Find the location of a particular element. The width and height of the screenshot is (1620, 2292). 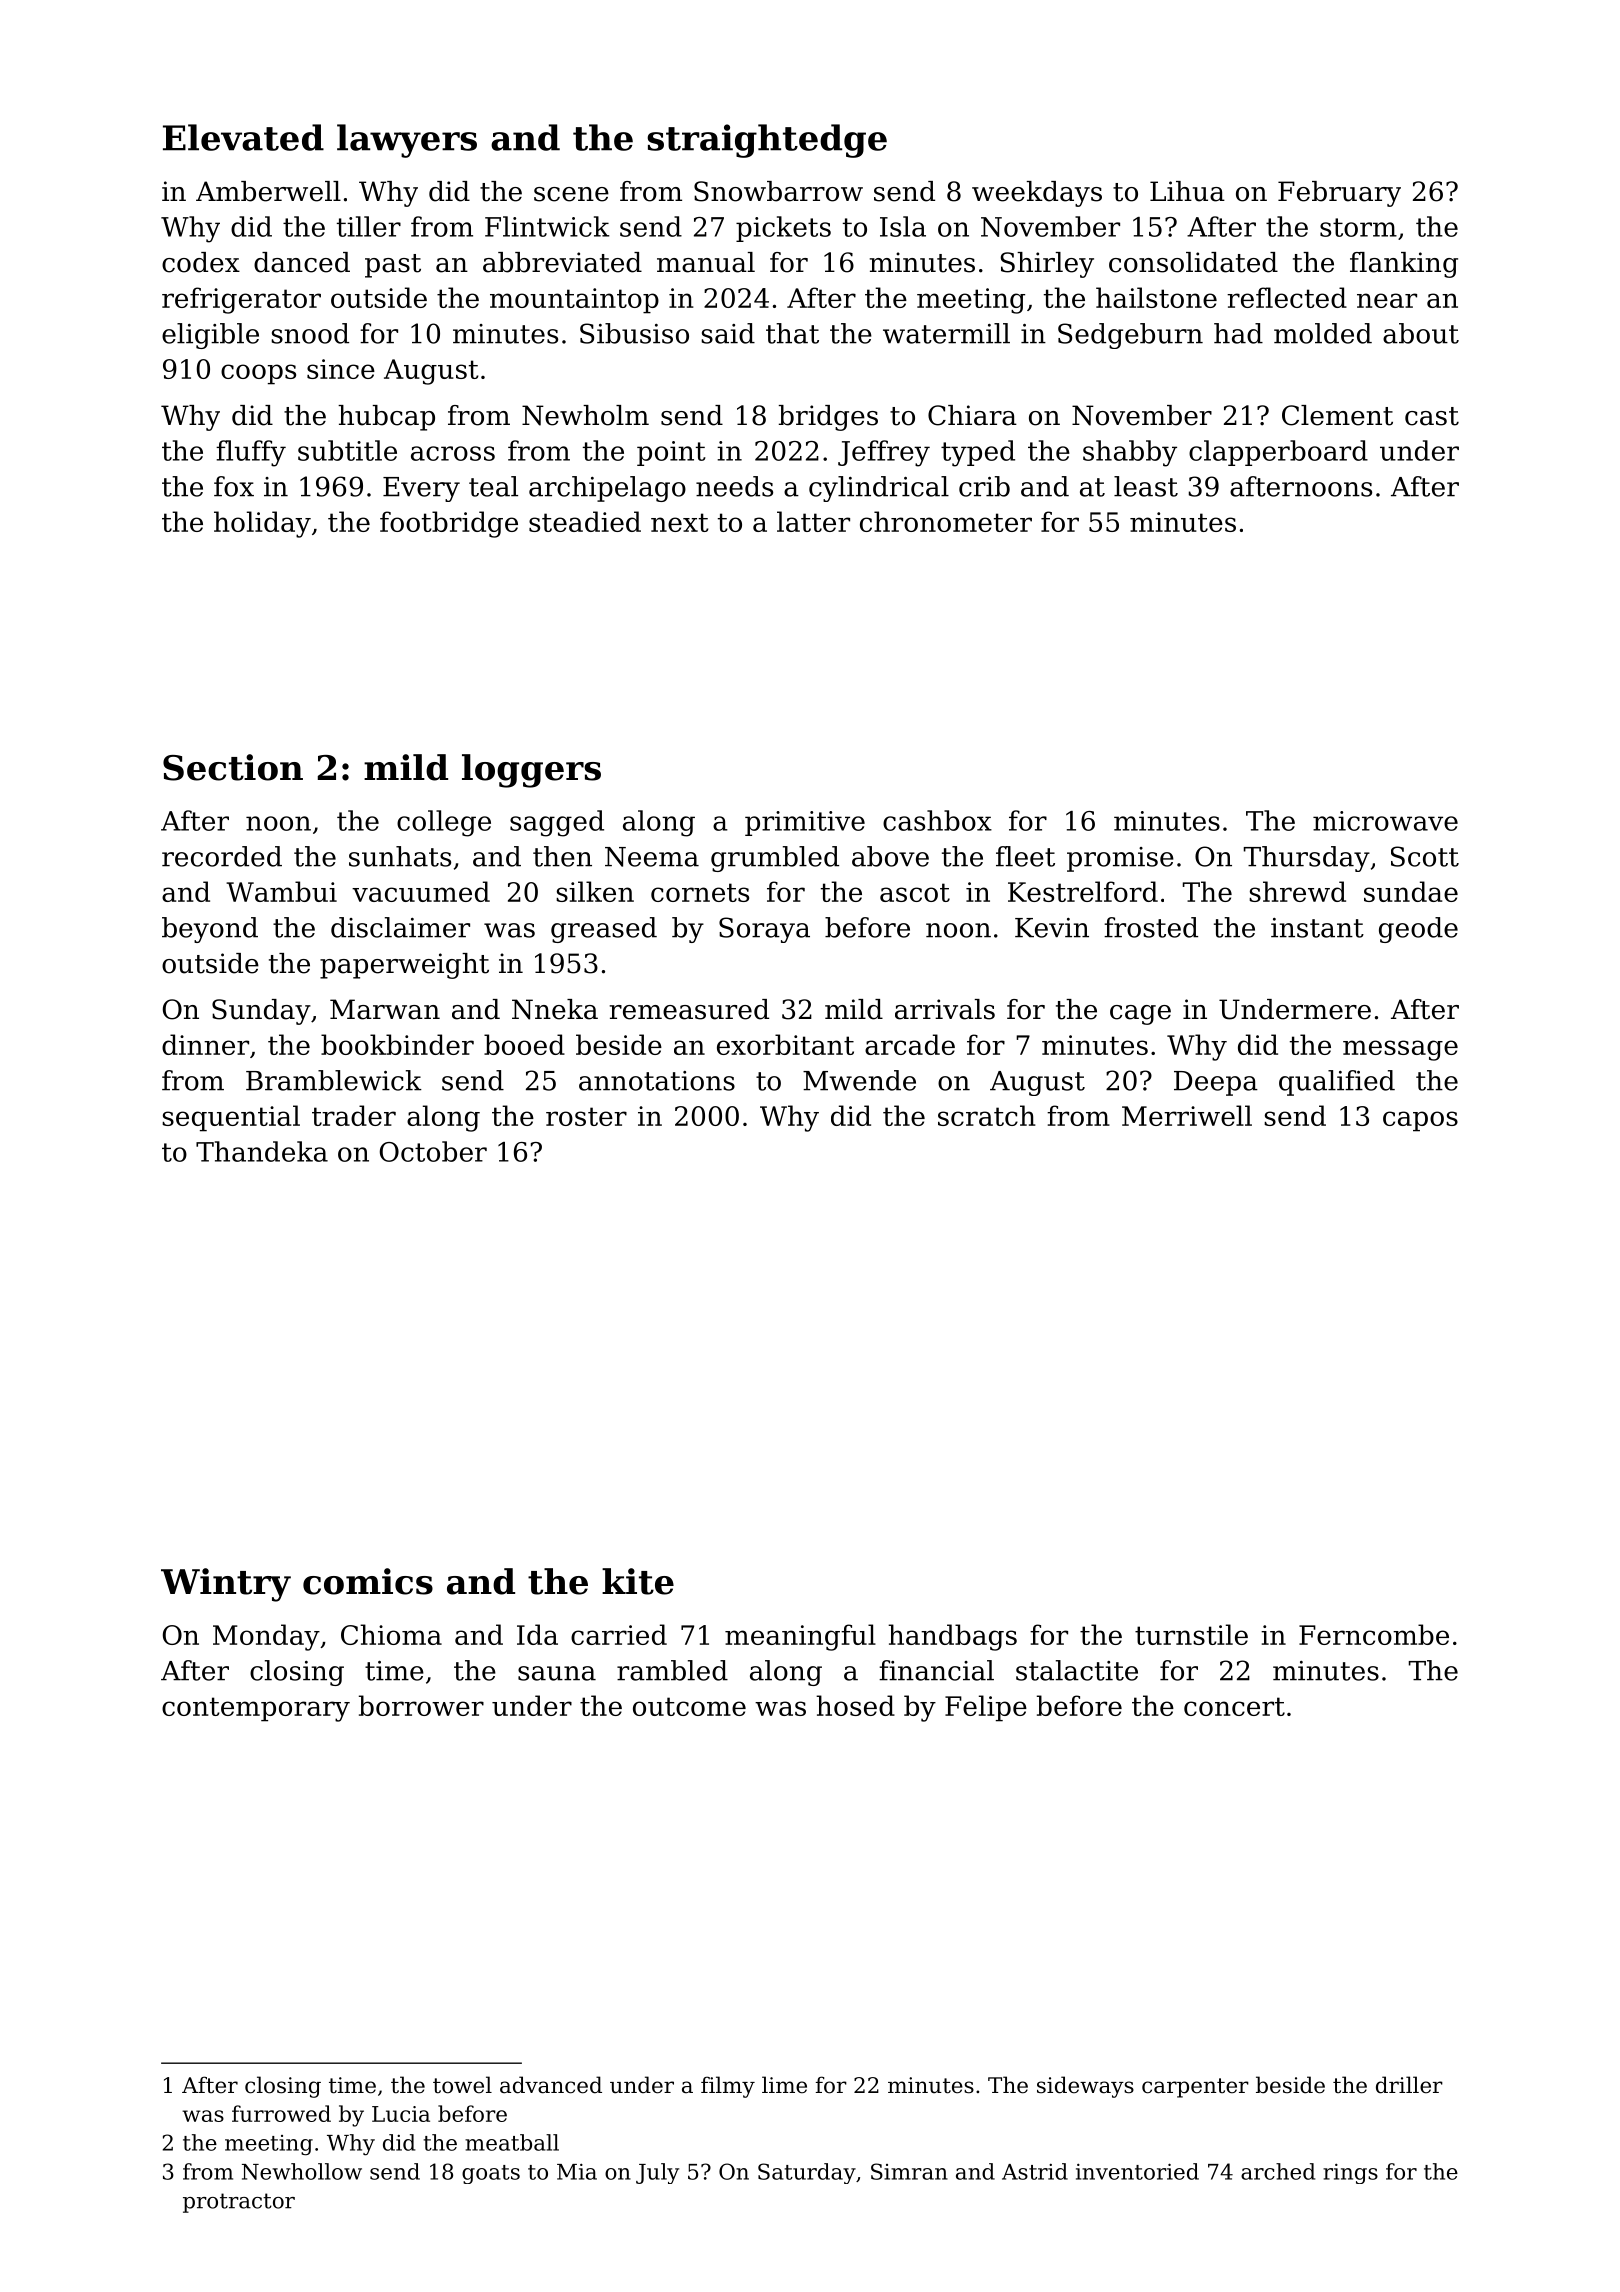

latter is located at coordinates (813, 521).
